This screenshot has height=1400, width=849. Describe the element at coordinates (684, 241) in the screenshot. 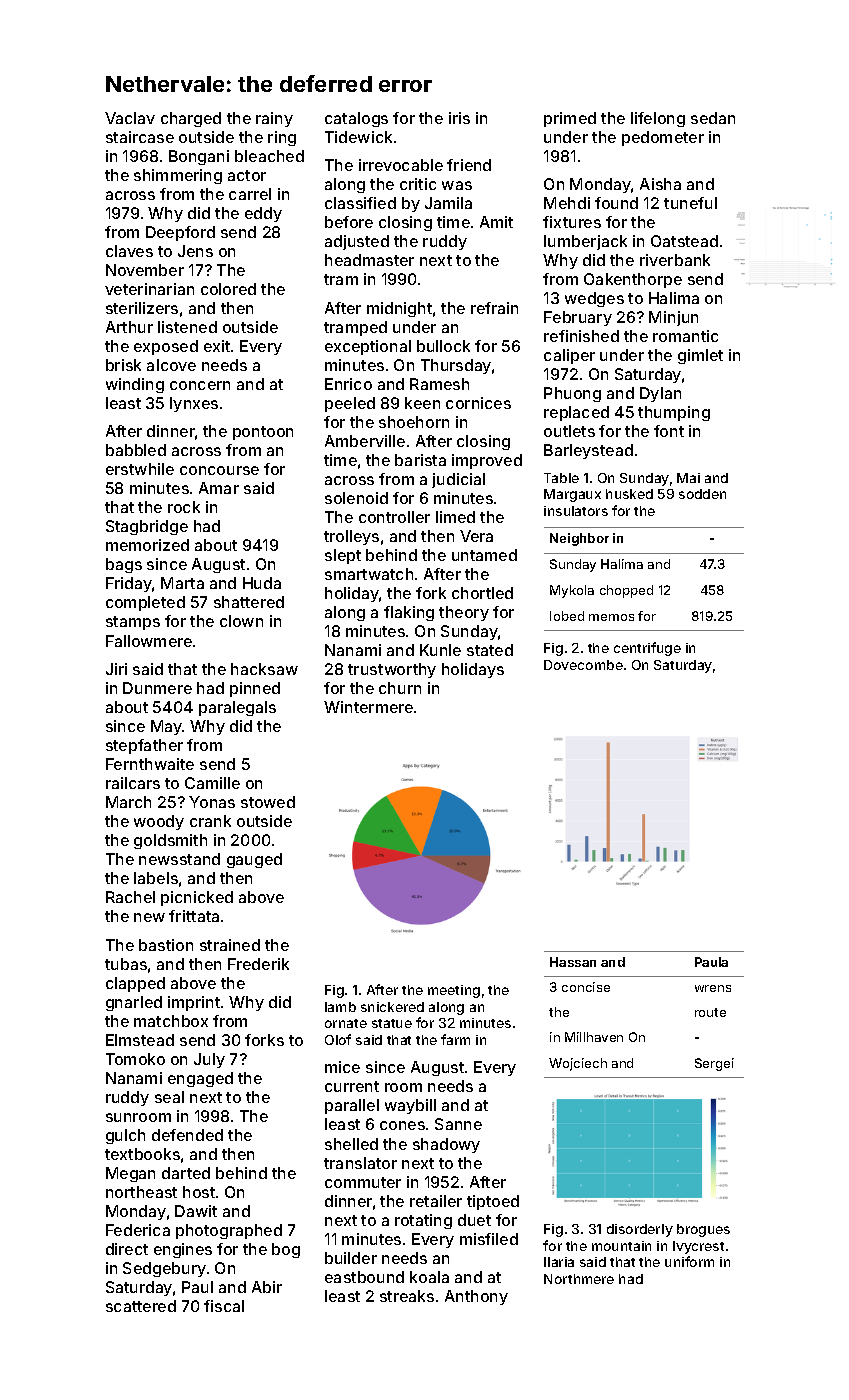

I see `Oatstead` at that location.
